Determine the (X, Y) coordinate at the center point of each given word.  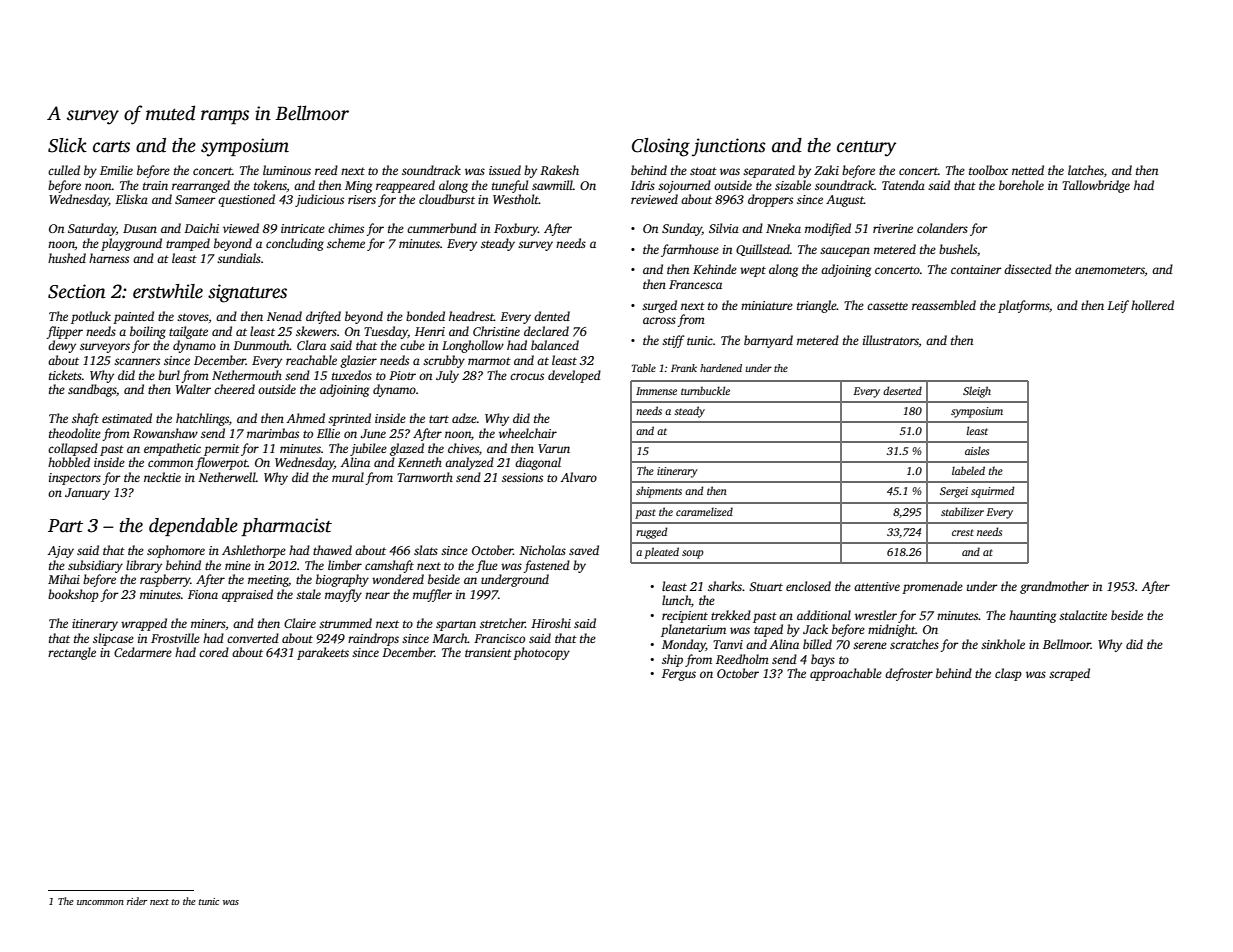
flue (487, 566)
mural (348, 477)
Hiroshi (551, 623)
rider (137, 901)
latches (1086, 170)
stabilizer (962, 511)
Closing (661, 147)
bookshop (73, 595)
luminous (287, 170)
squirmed (993, 492)
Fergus (679, 675)
